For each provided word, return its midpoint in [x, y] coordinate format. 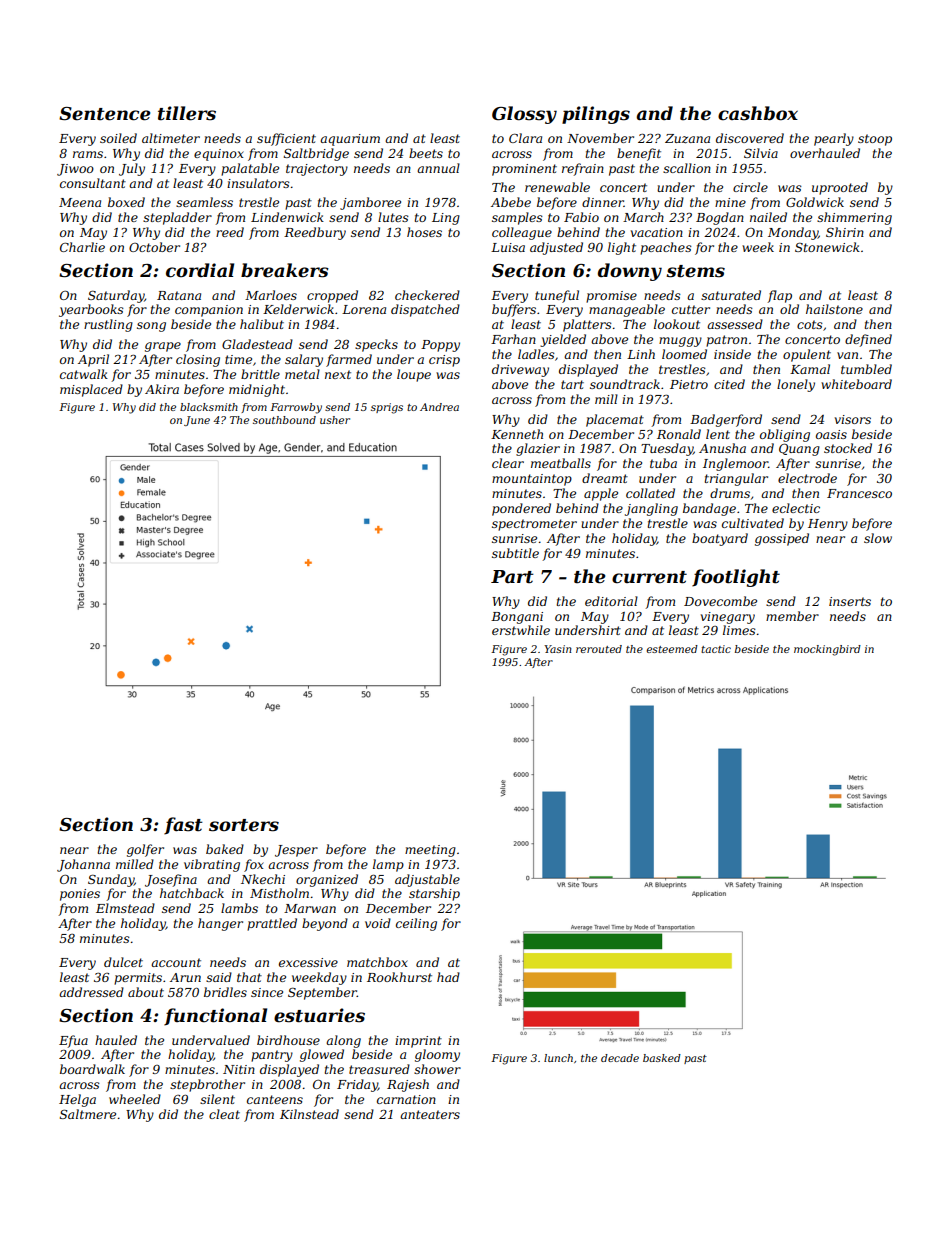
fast [183, 826]
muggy [680, 342]
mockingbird [827, 650]
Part [512, 577]
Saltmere [88, 1114]
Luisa [508, 247]
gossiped [782, 539]
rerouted [599, 649]
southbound [284, 420]
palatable [250, 169]
